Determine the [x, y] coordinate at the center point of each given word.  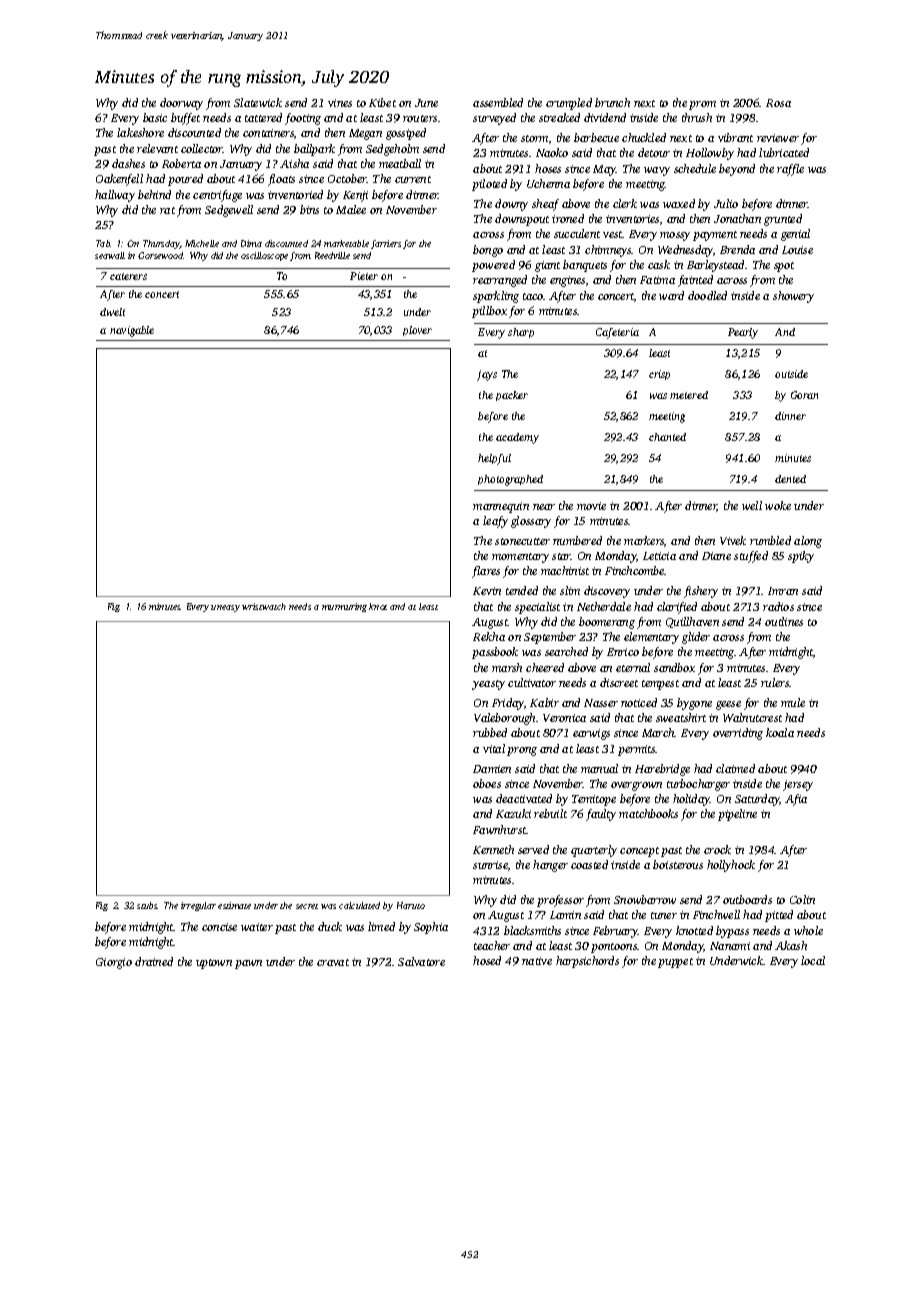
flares [486, 572]
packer [512, 396]
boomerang [607, 623]
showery [793, 297]
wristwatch [264, 606]
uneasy [225, 608]
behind [154, 194]
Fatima [657, 280]
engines [567, 281]
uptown [214, 964]
